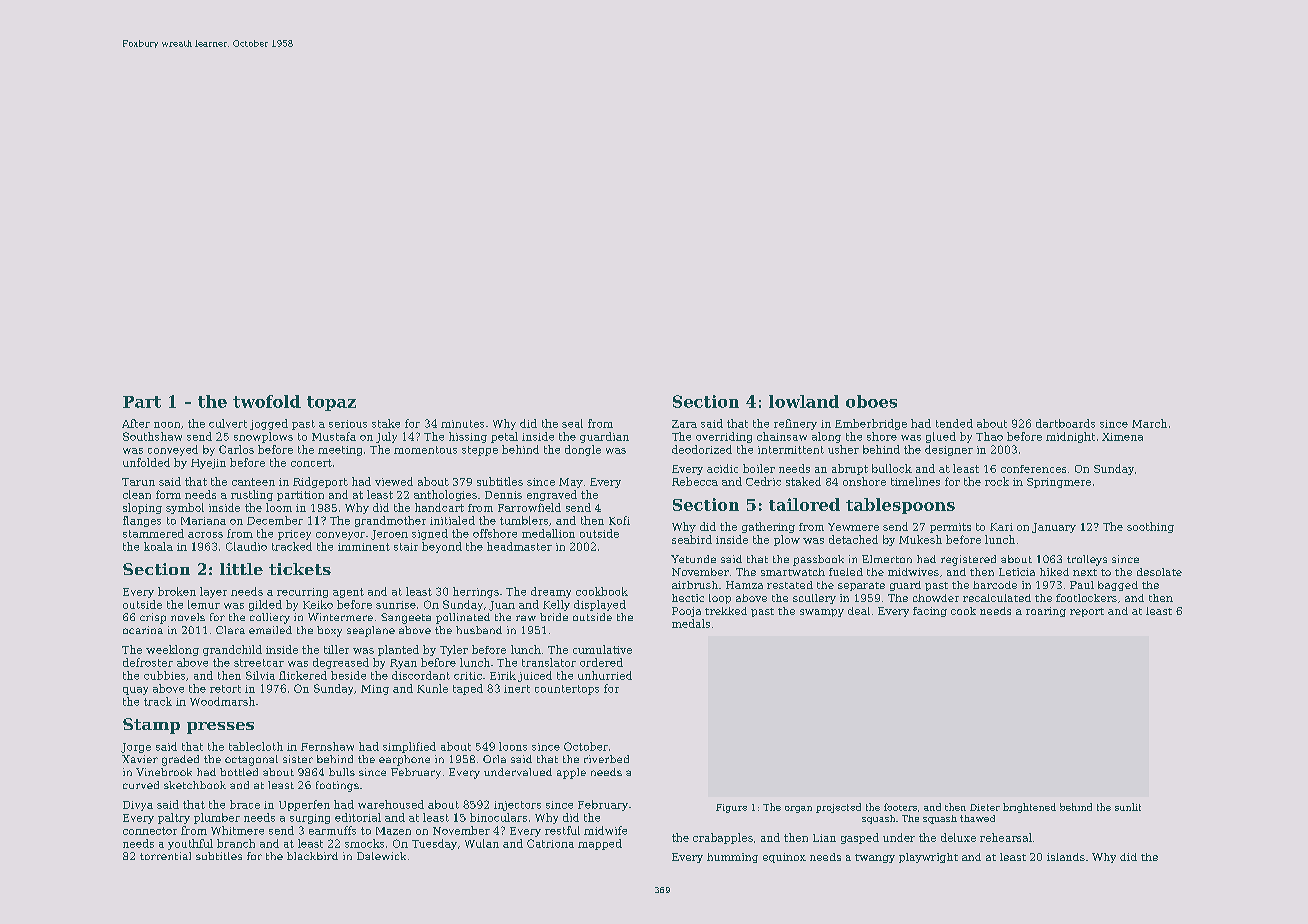  Describe the element at coordinates (602, 649) in the screenshot. I see `cumulative` at that location.
